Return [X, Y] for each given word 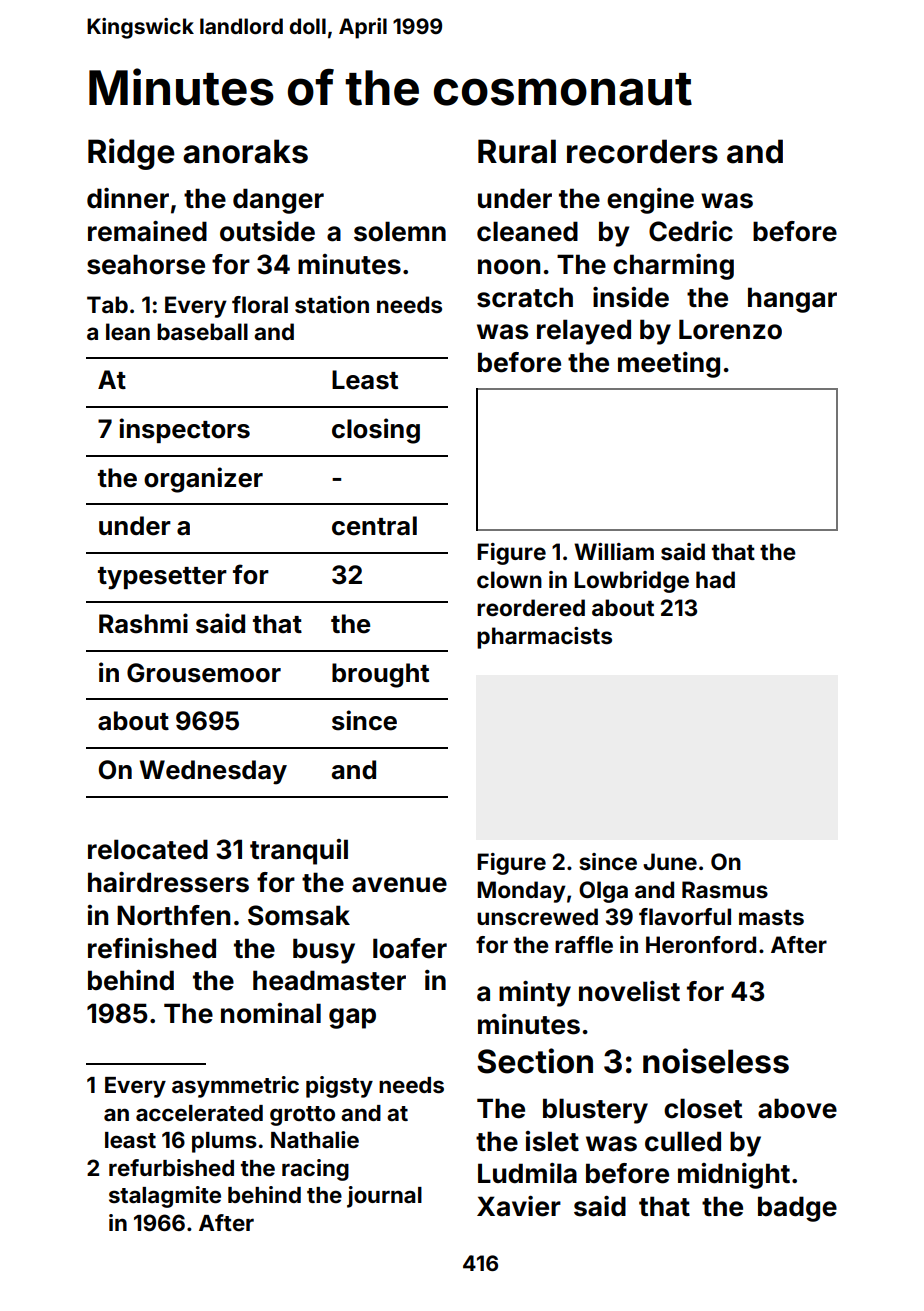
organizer [203, 480]
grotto [302, 1116]
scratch [525, 297]
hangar [792, 300]
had [715, 579]
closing [376, 431]
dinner [128, 198]
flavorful [685, 916]
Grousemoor [204, 673]
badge [797, 1209]
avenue [399, 885]
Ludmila [527, 1173]
